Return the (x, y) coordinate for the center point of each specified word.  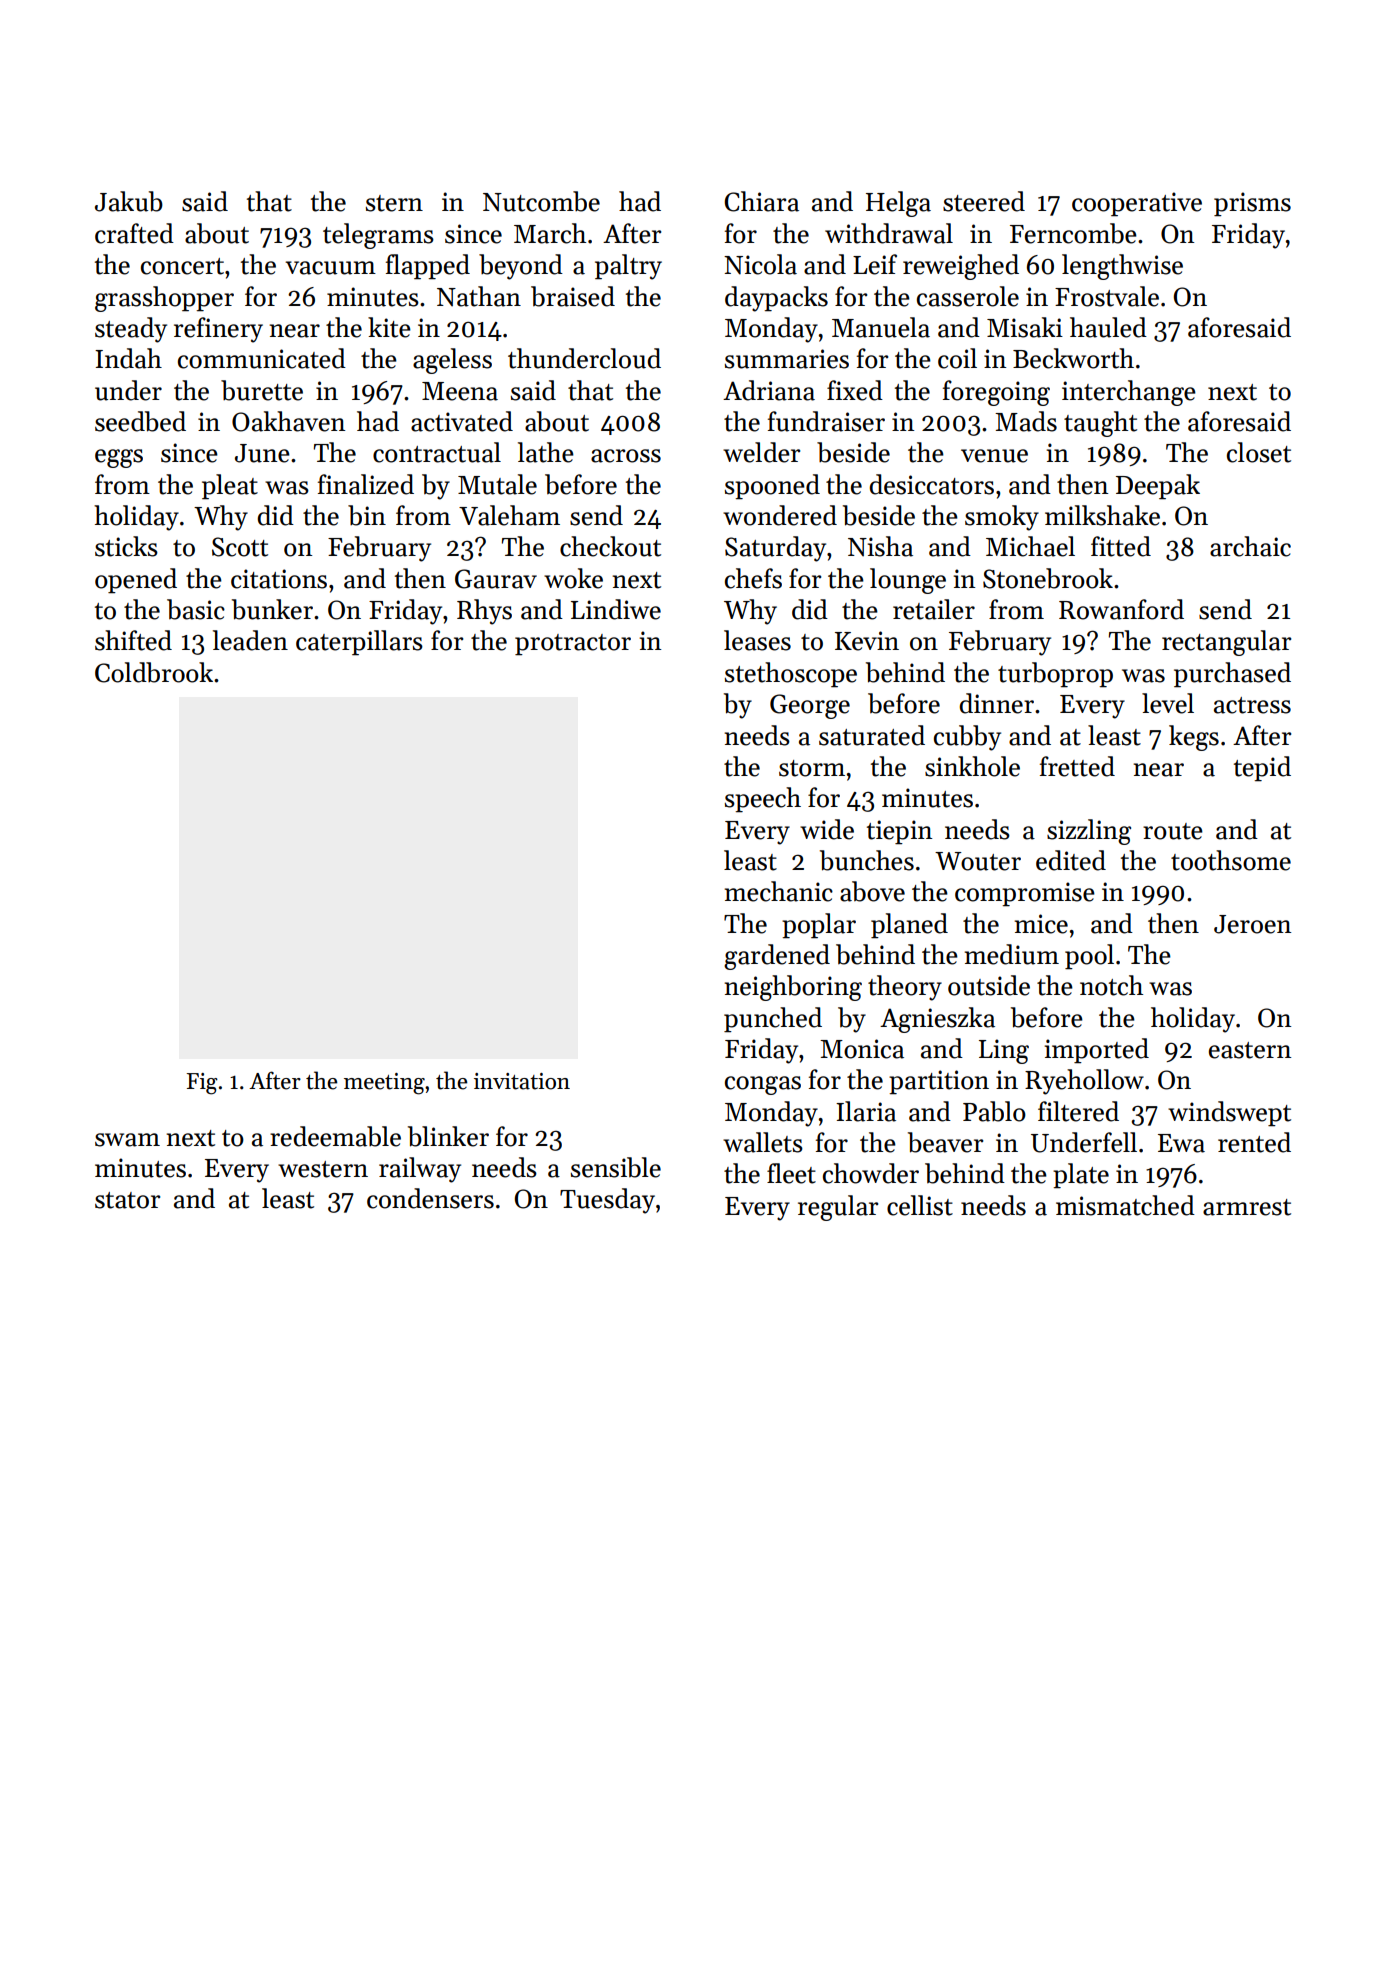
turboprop (1055, 675)
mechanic (779, 891)
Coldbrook (154, 672)
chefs (753, 578)
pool (1089, 957)
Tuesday (607, 1201)
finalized (366, 484)
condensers (430, 1198)
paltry (628, 267)
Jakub (129, 201)
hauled (1108, 327)
